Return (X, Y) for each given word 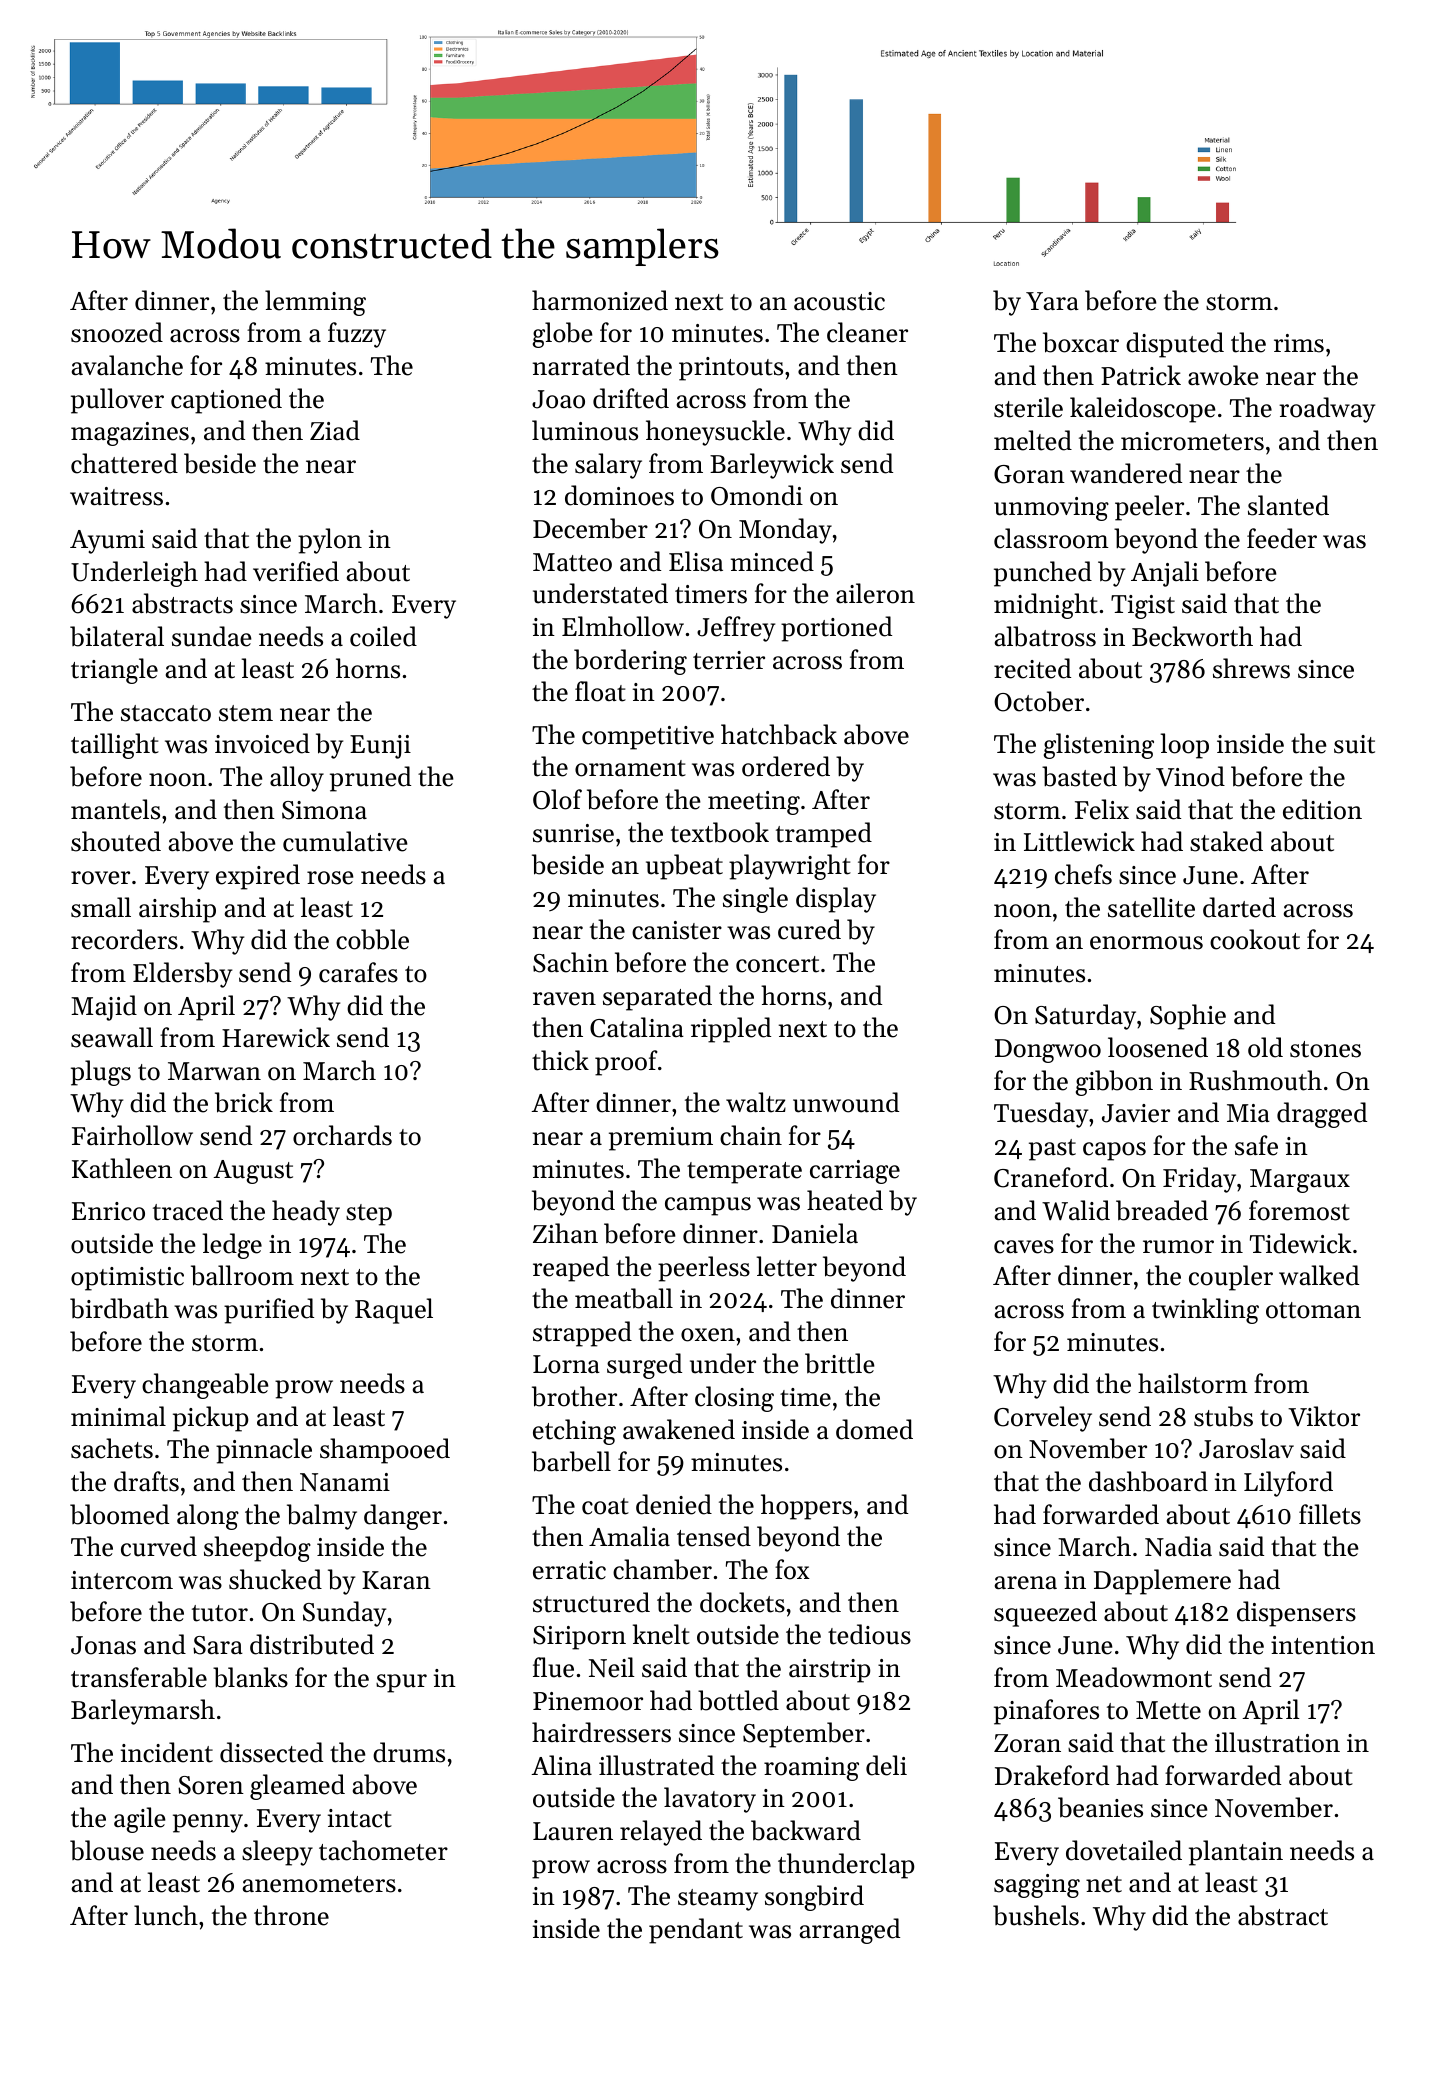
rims (1299, 343)
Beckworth (1192, 636)
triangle (114, 671)
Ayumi (107, 542)
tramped (824, 835)
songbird (814, 1898)
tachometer (383, 1850)
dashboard (1148, 1481)
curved (159, 1546)
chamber (662, 1569)
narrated (581, 365)
